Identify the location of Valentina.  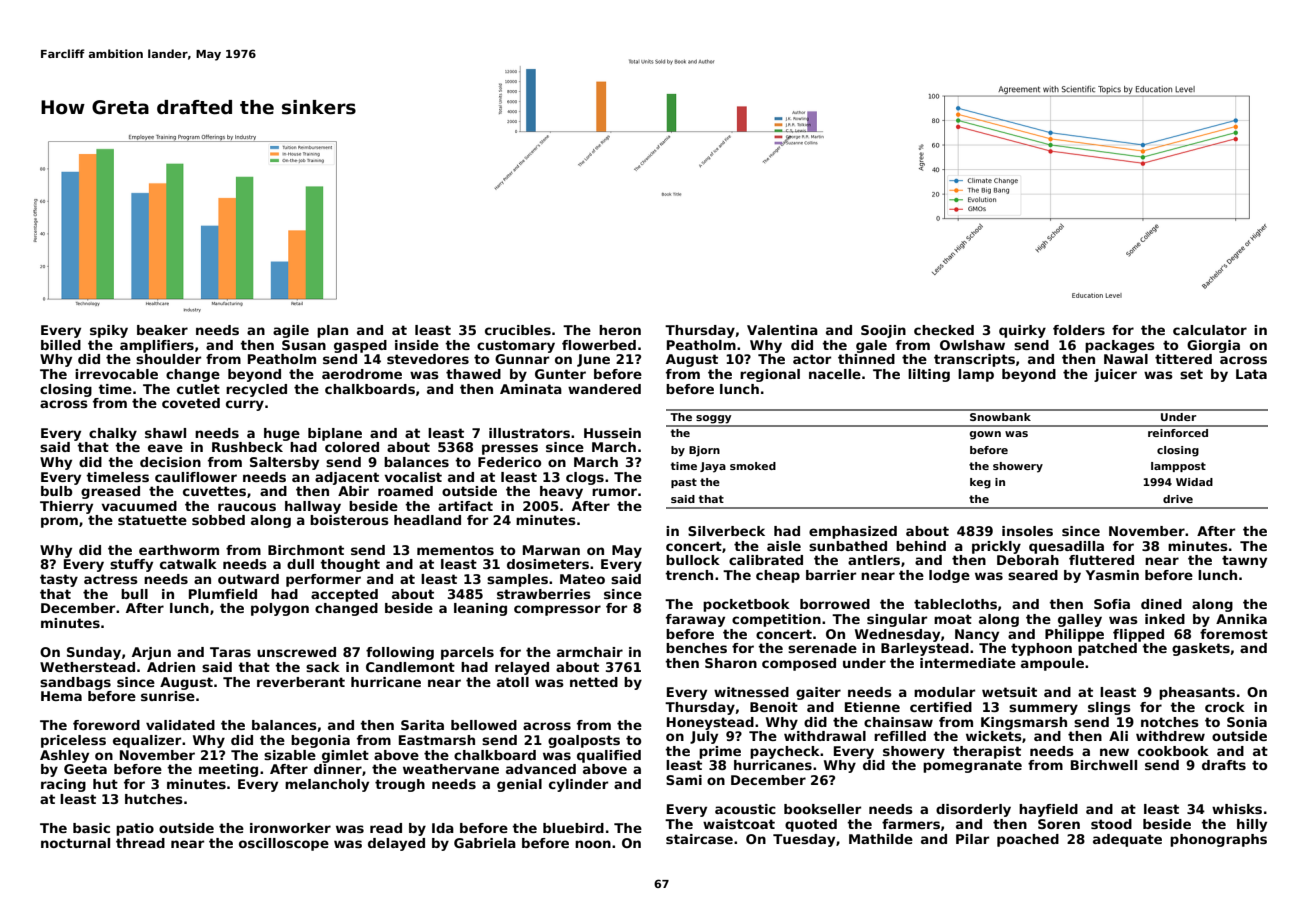
(782, 330).
